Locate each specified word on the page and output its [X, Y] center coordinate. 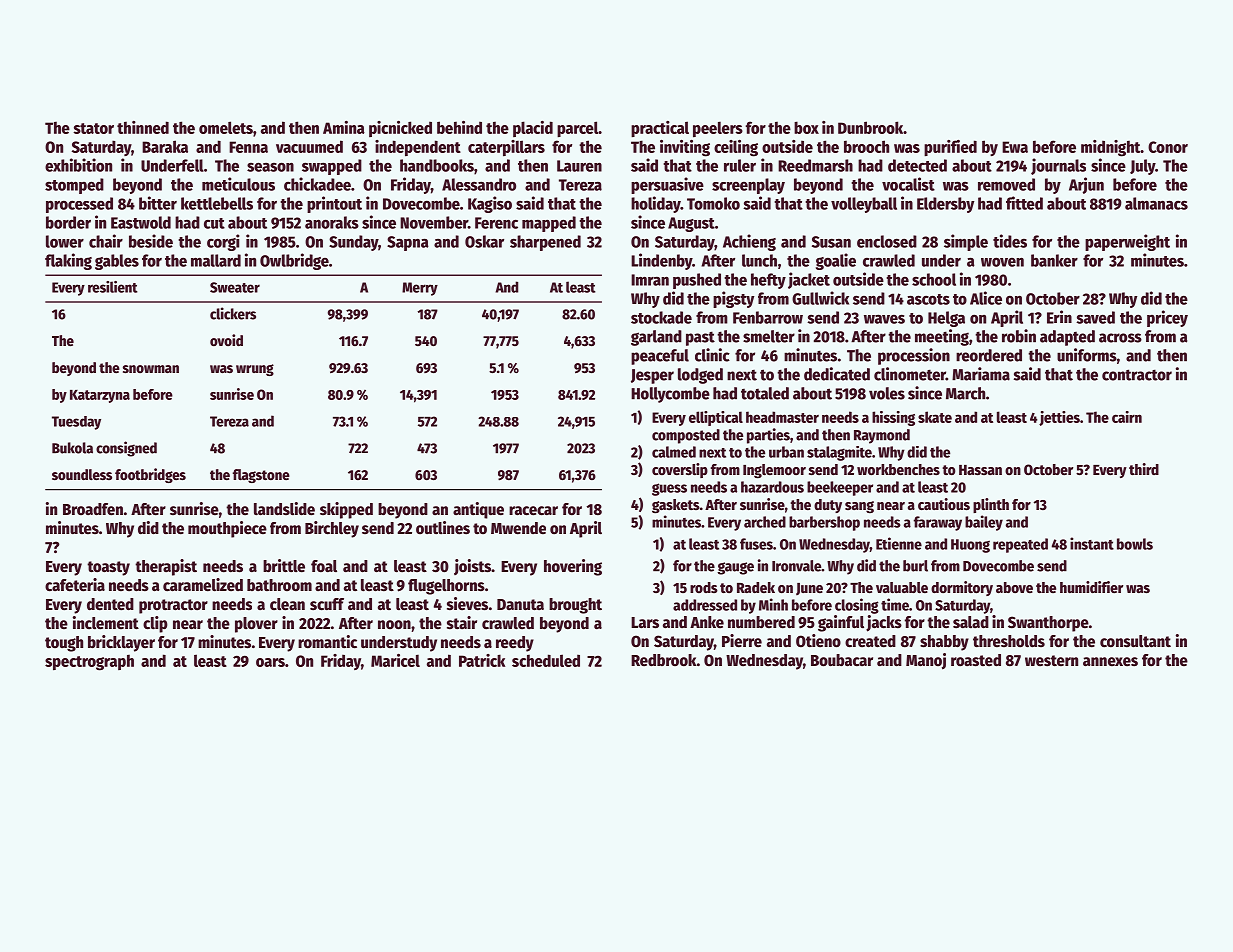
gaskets [676, 506]
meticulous [238, 184]
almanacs [1156, 203]
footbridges [150, 475]
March [965, 393]
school [934, 279]
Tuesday [76, 423]
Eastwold [141, 222]
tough [64, 644]
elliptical [716, 418]
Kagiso [490, 204]
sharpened [545, 243]
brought [575, 606]
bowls [1135, 544]
